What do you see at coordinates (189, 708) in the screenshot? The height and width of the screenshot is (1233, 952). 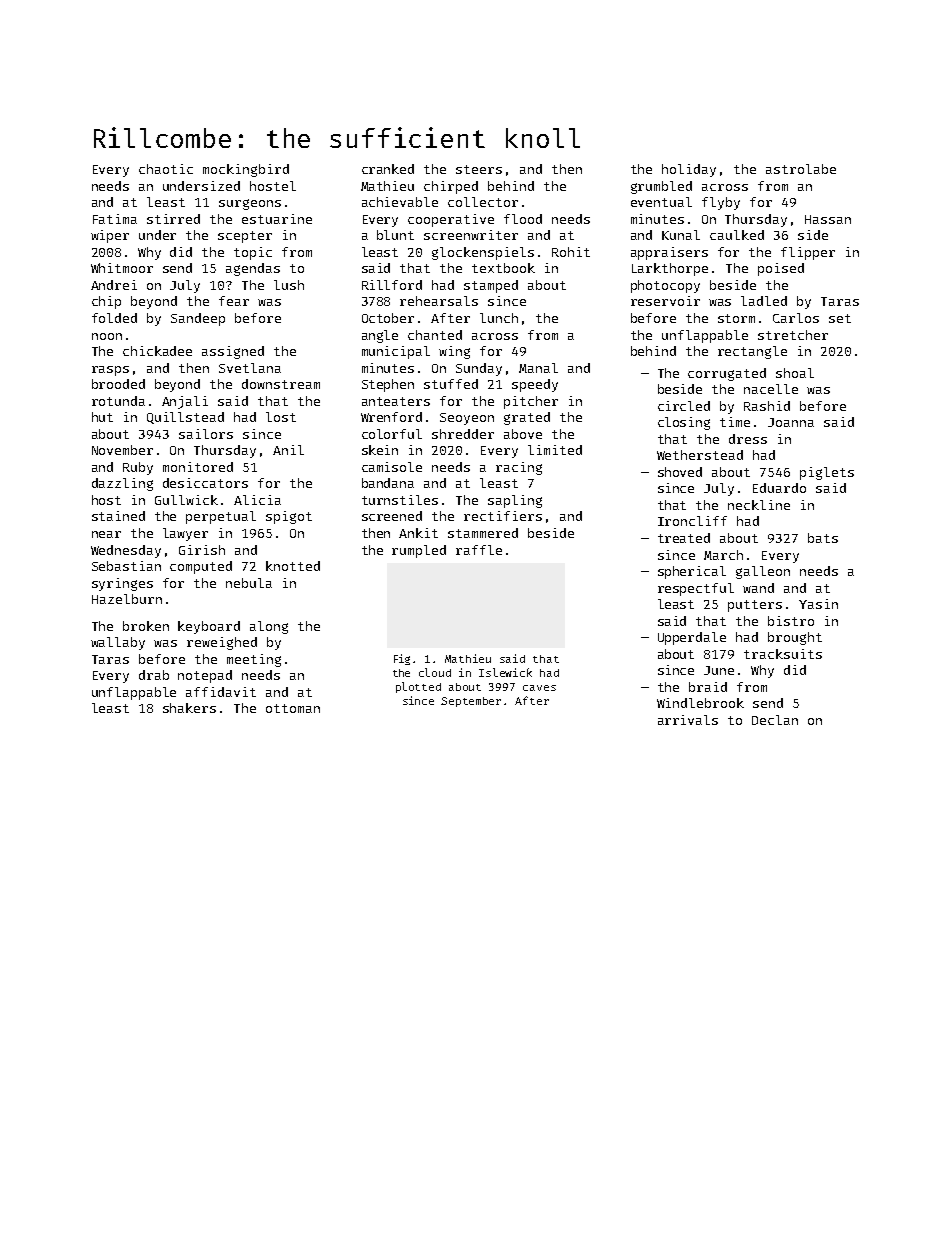 I see `shakers` at bounding box center [189, 708].
